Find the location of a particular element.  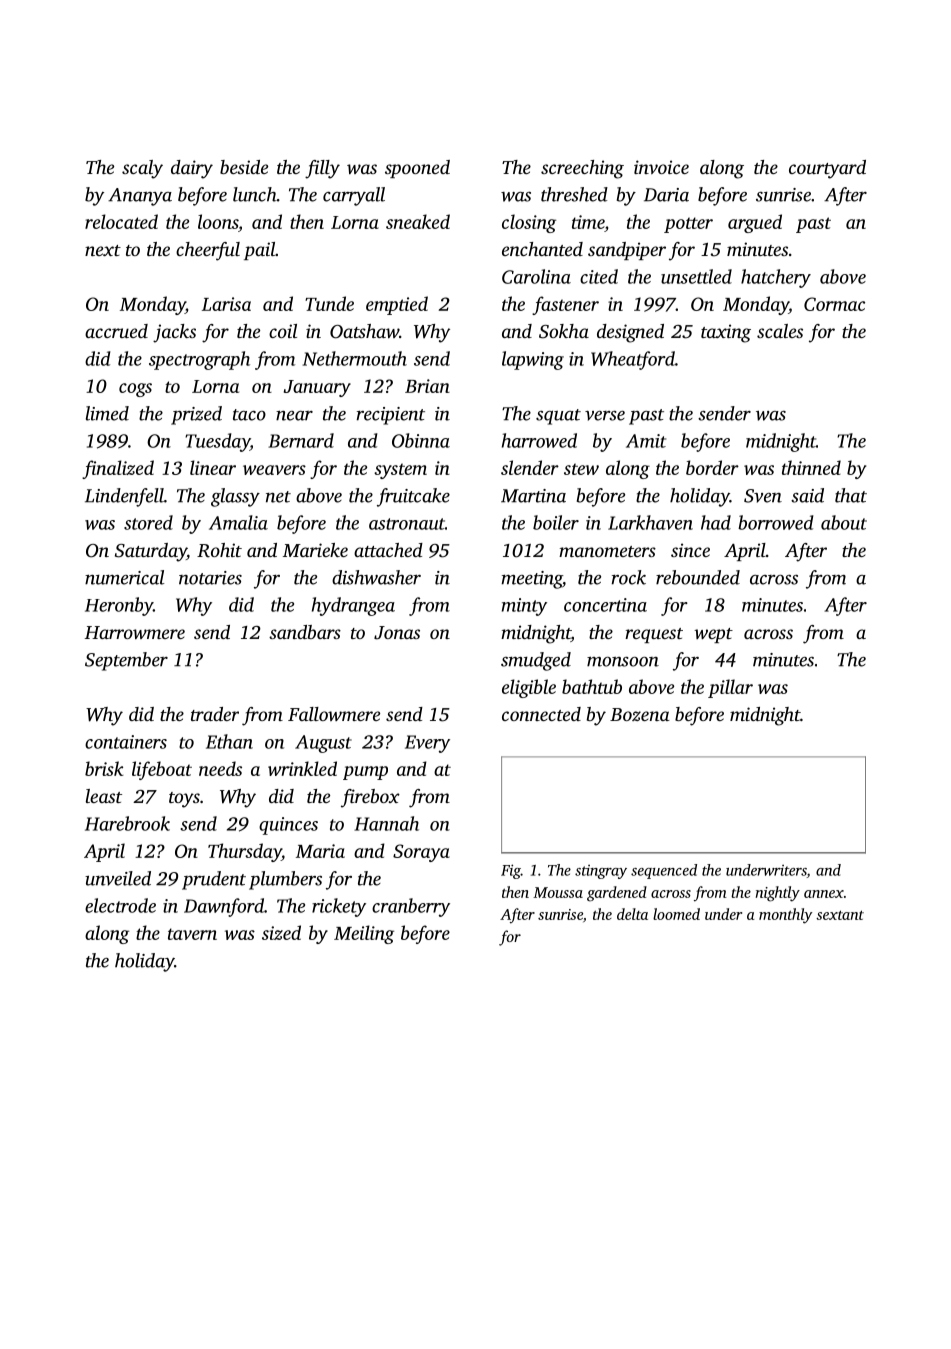

glassy is located at coordinates (235, 497).
